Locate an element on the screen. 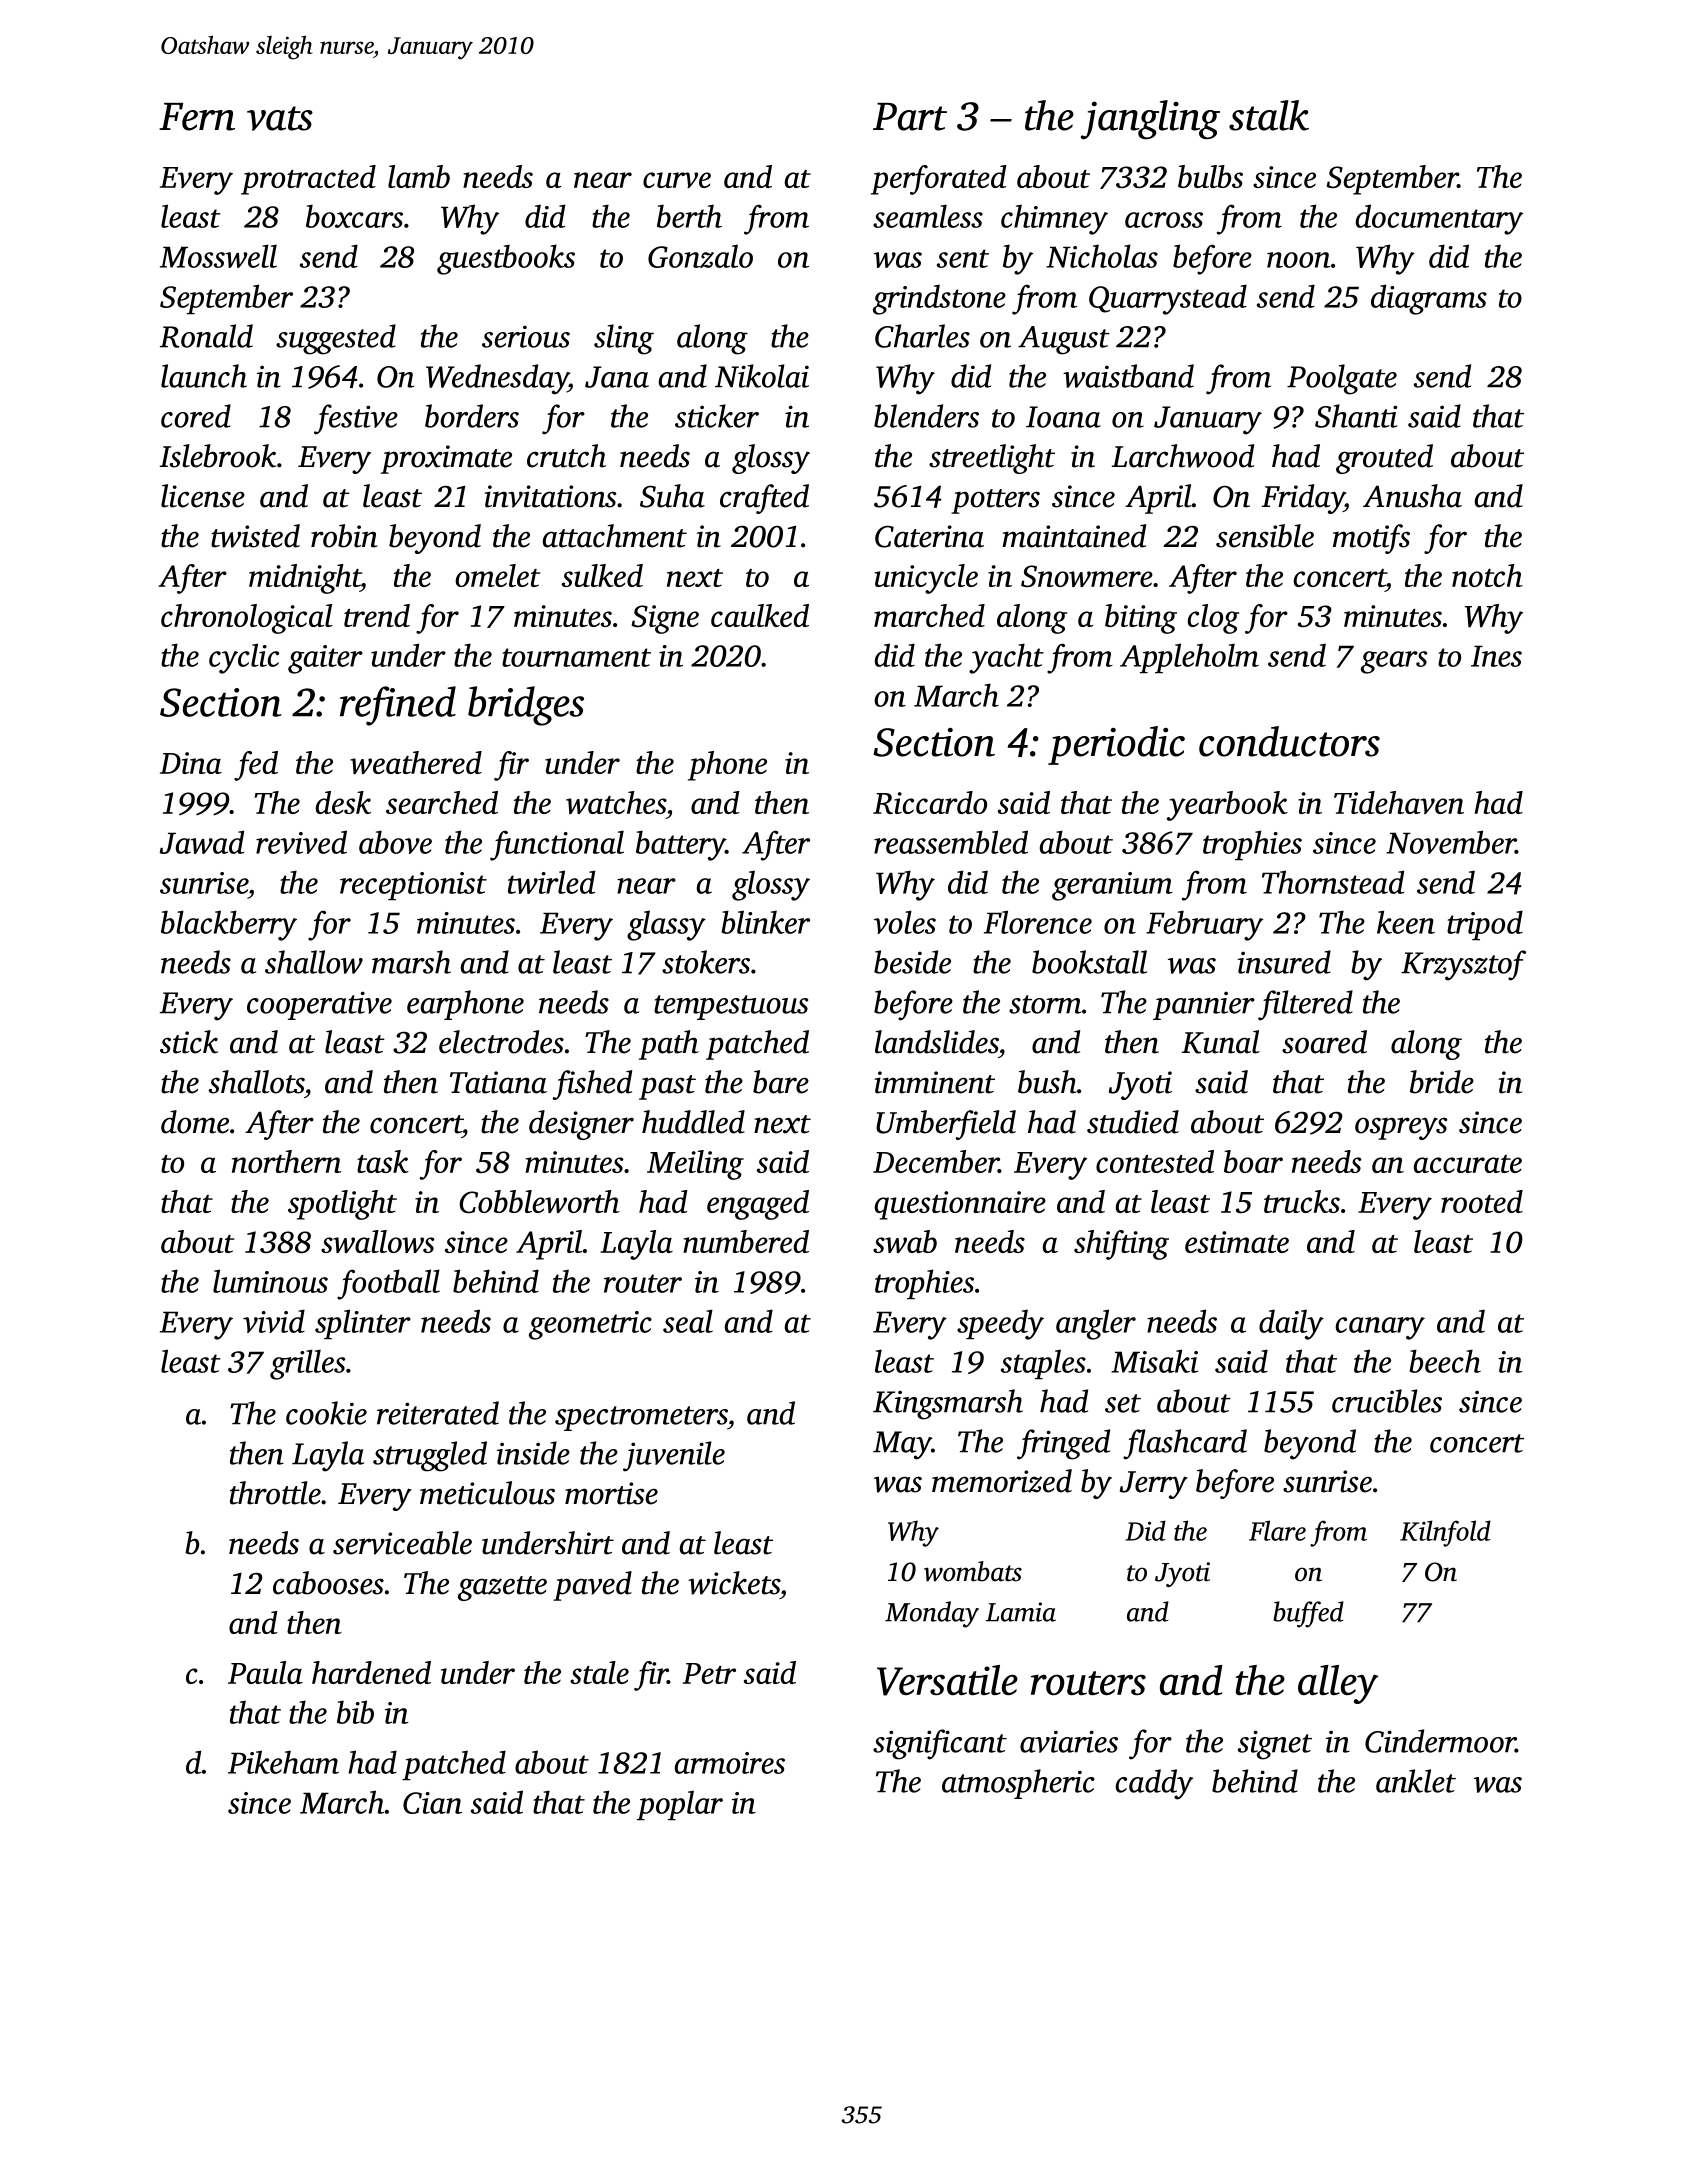  stalk is located at coordinates (1269, 115).
